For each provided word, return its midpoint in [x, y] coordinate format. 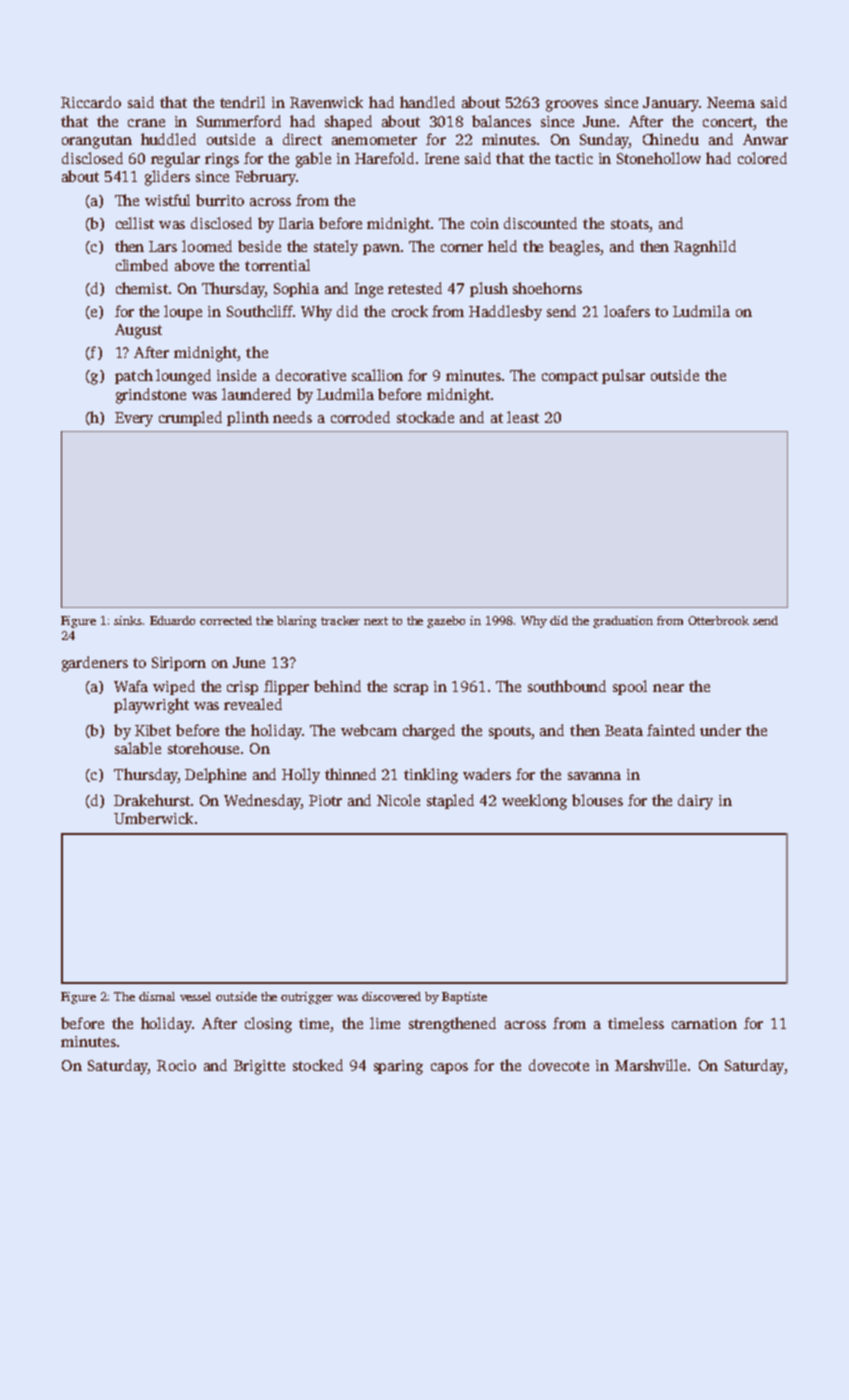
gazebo [446, 622]
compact [570, 377]
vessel [195, 996]
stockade [425, 417]
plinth [248, 418]
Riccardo [91, 102]
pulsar [623, 376]
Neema [731, 102]
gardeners [95, 664]
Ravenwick [326, 102]
